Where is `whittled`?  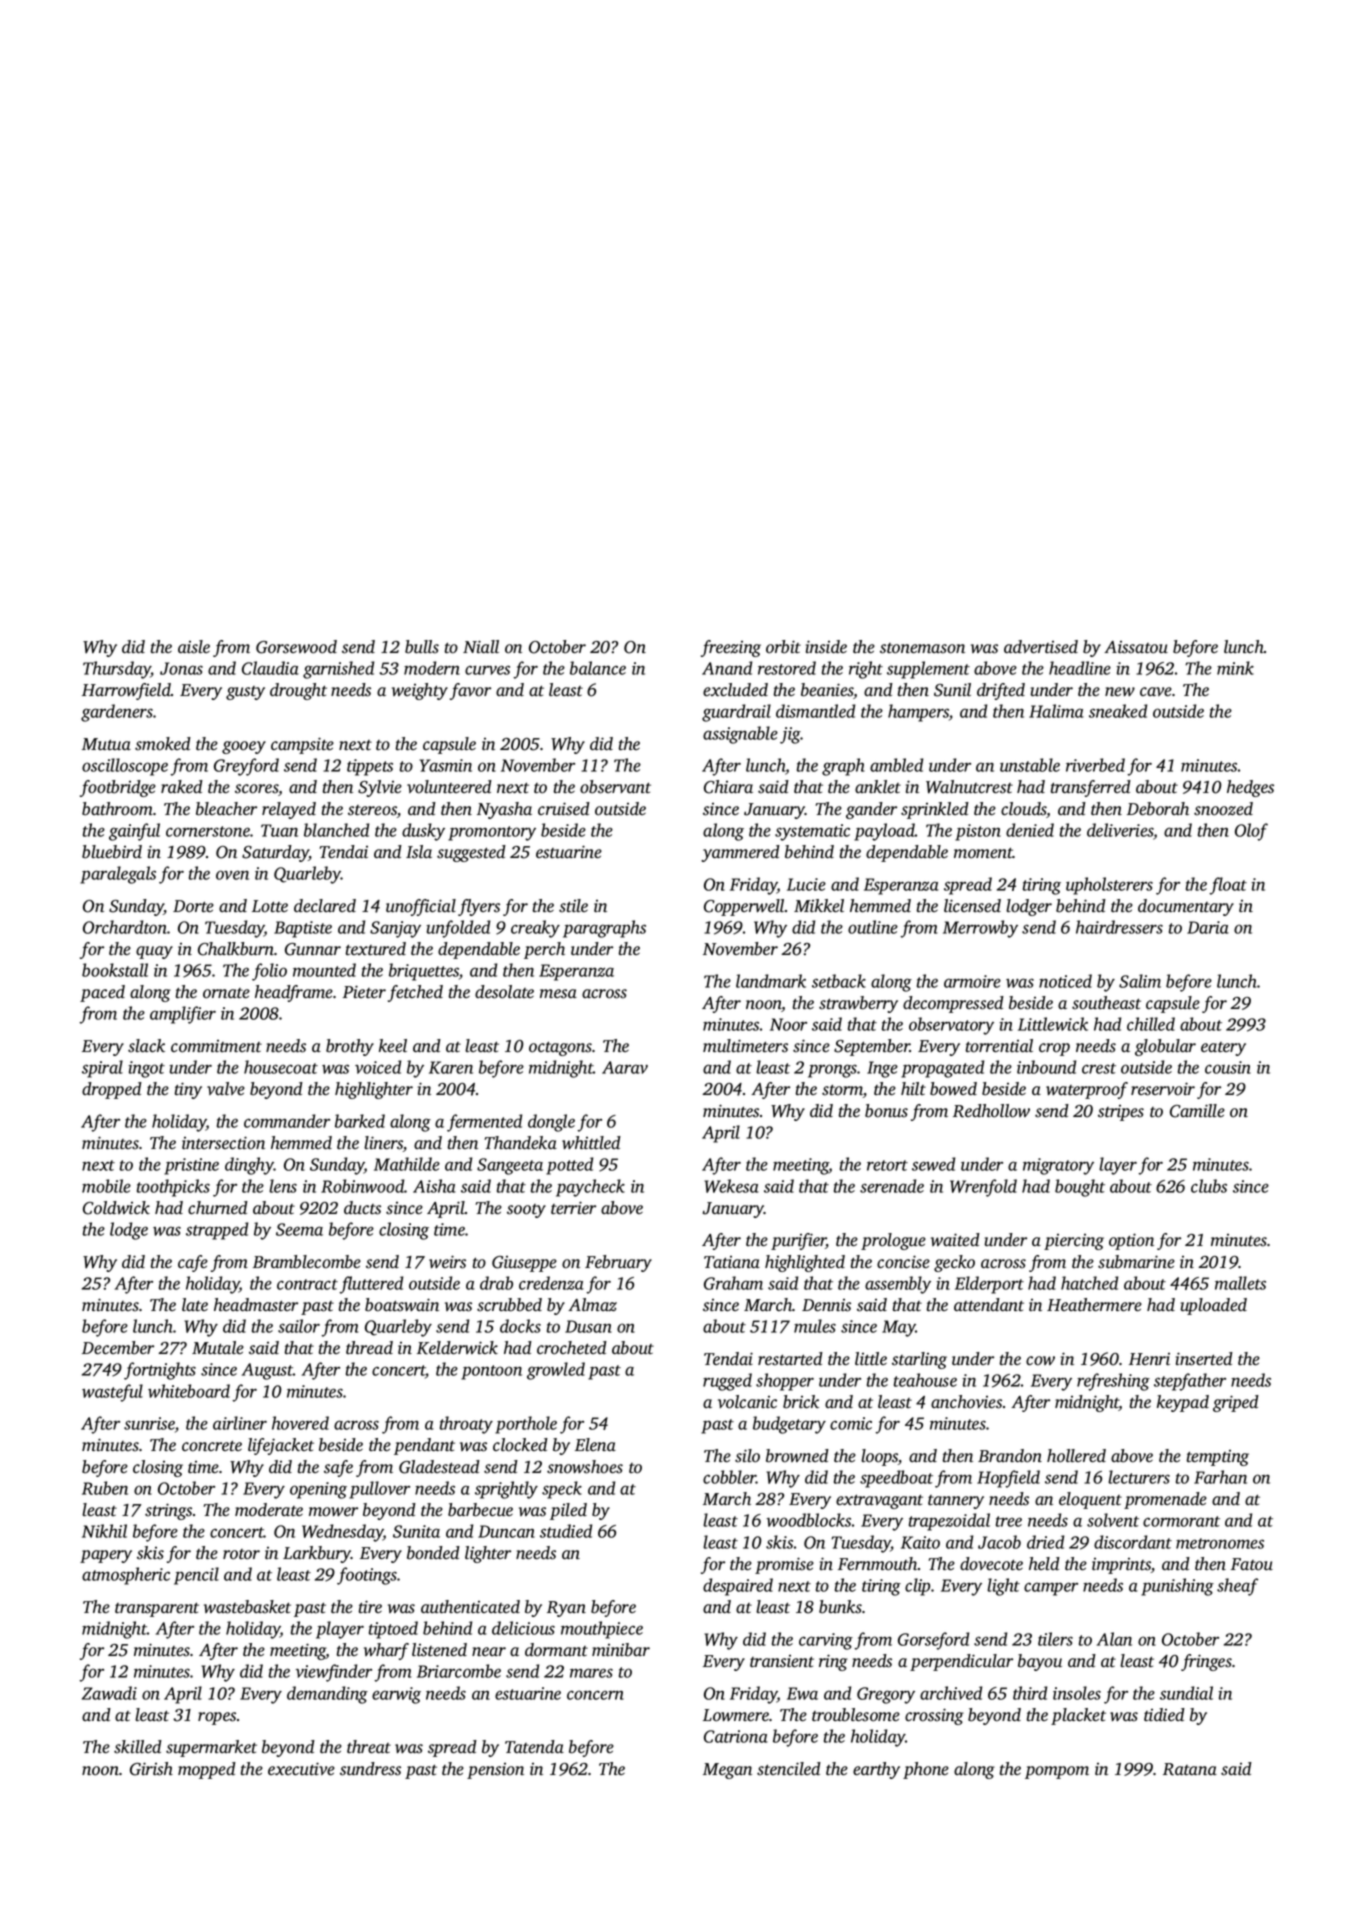
whittled is located at coordinates (591, 1142).
